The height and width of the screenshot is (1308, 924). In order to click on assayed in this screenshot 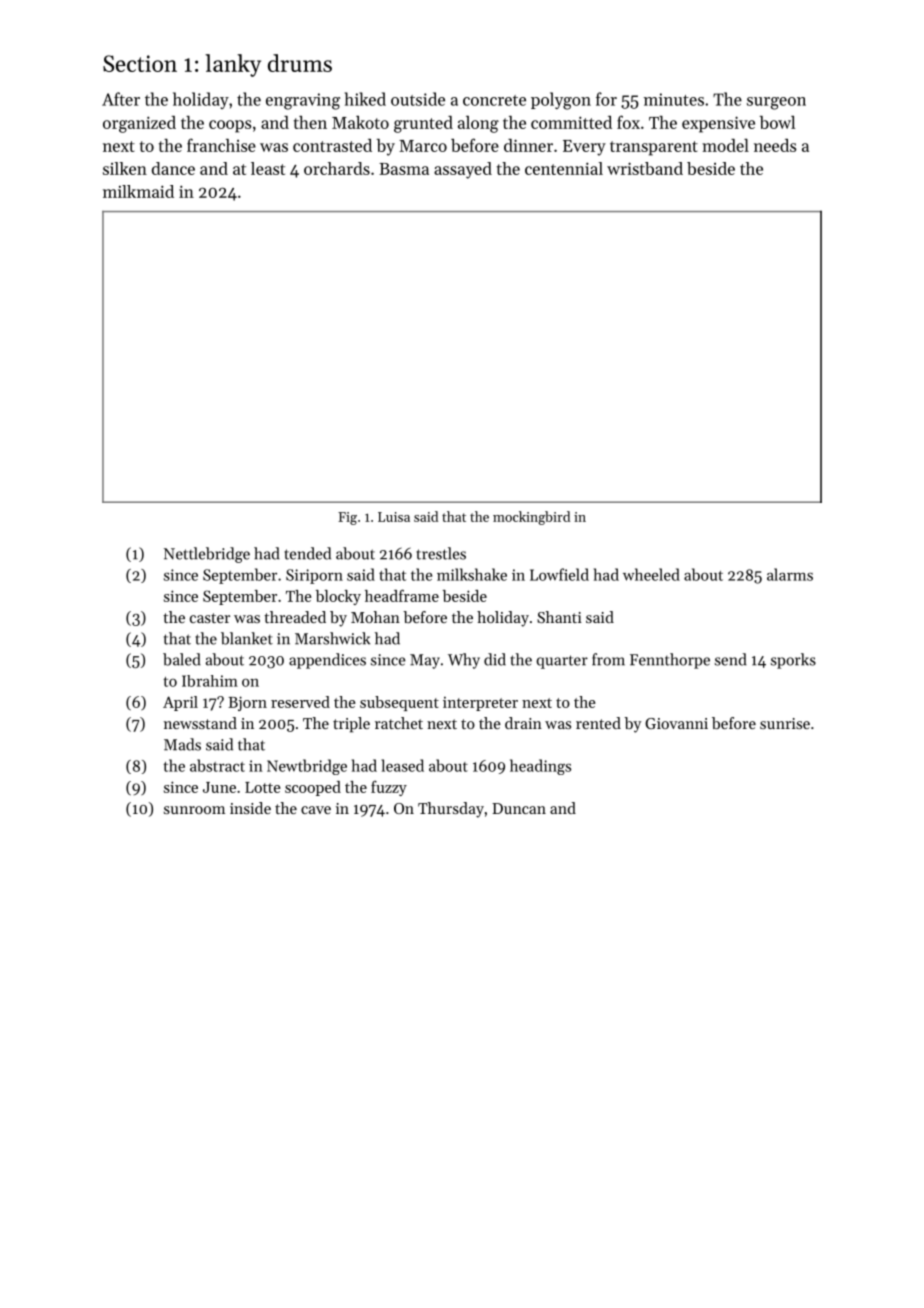, I will do `click(463, 170)`.
